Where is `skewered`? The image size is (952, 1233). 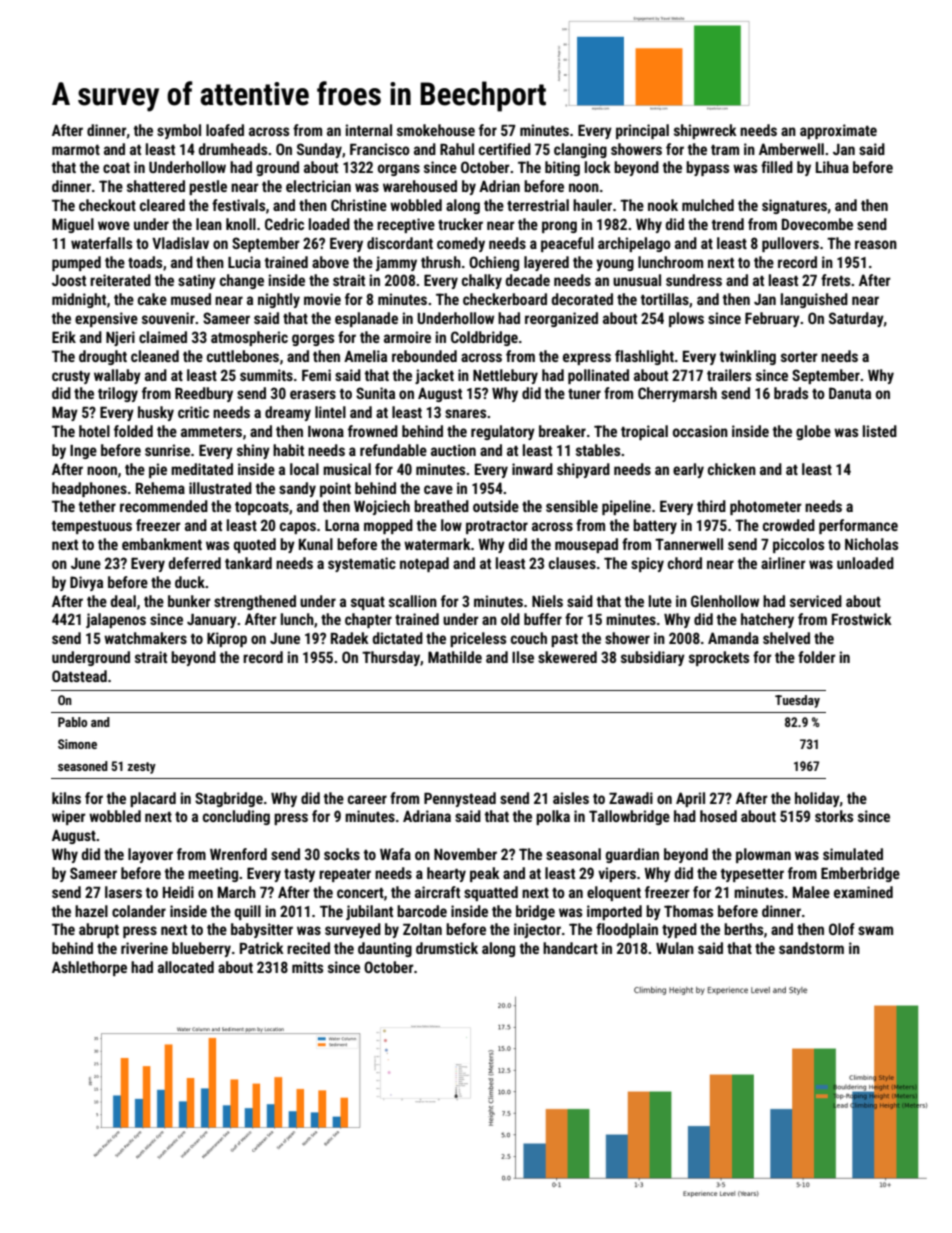 skewered is located at coordinates (567, 657).
